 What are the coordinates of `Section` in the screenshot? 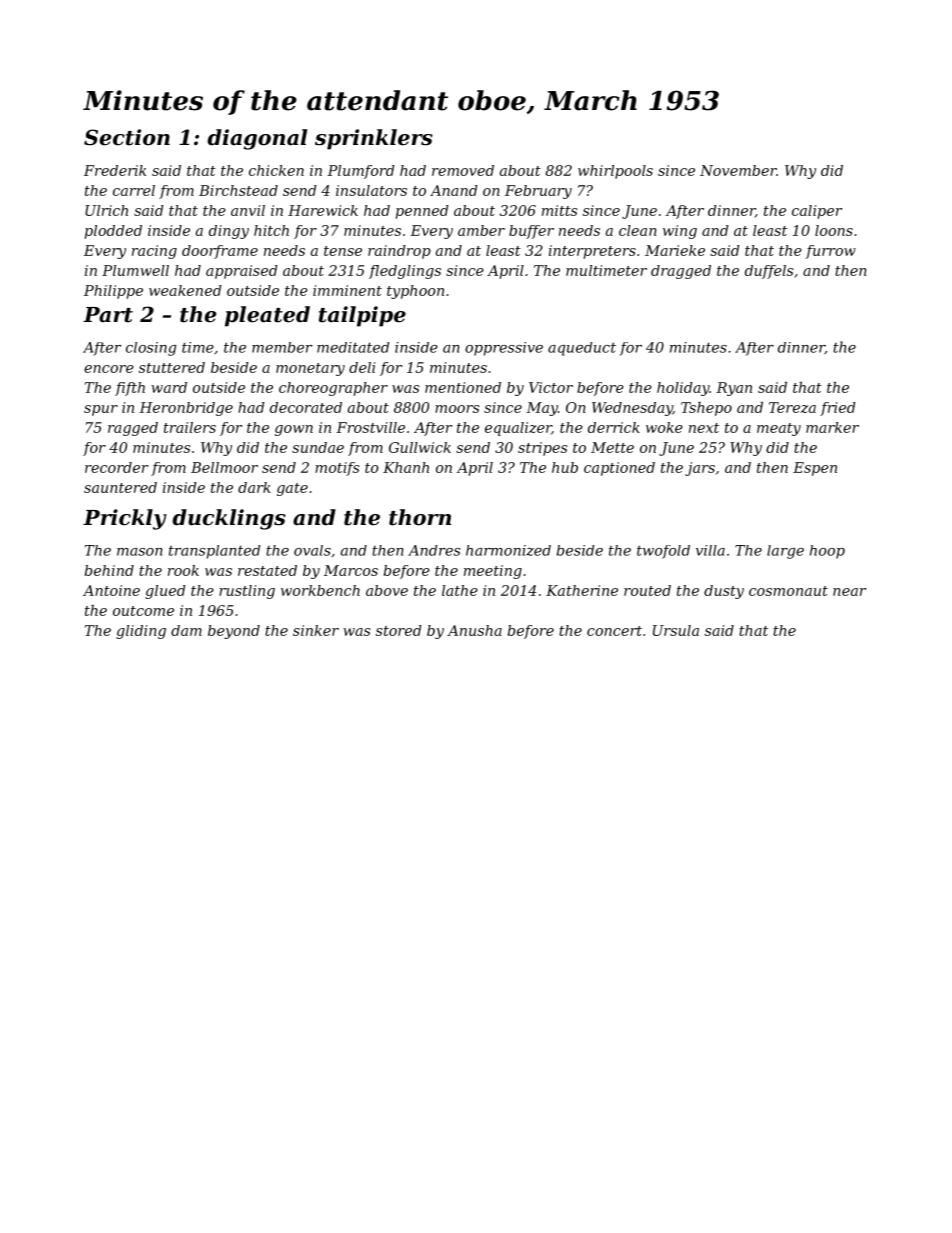 It's located at (127, 137).
